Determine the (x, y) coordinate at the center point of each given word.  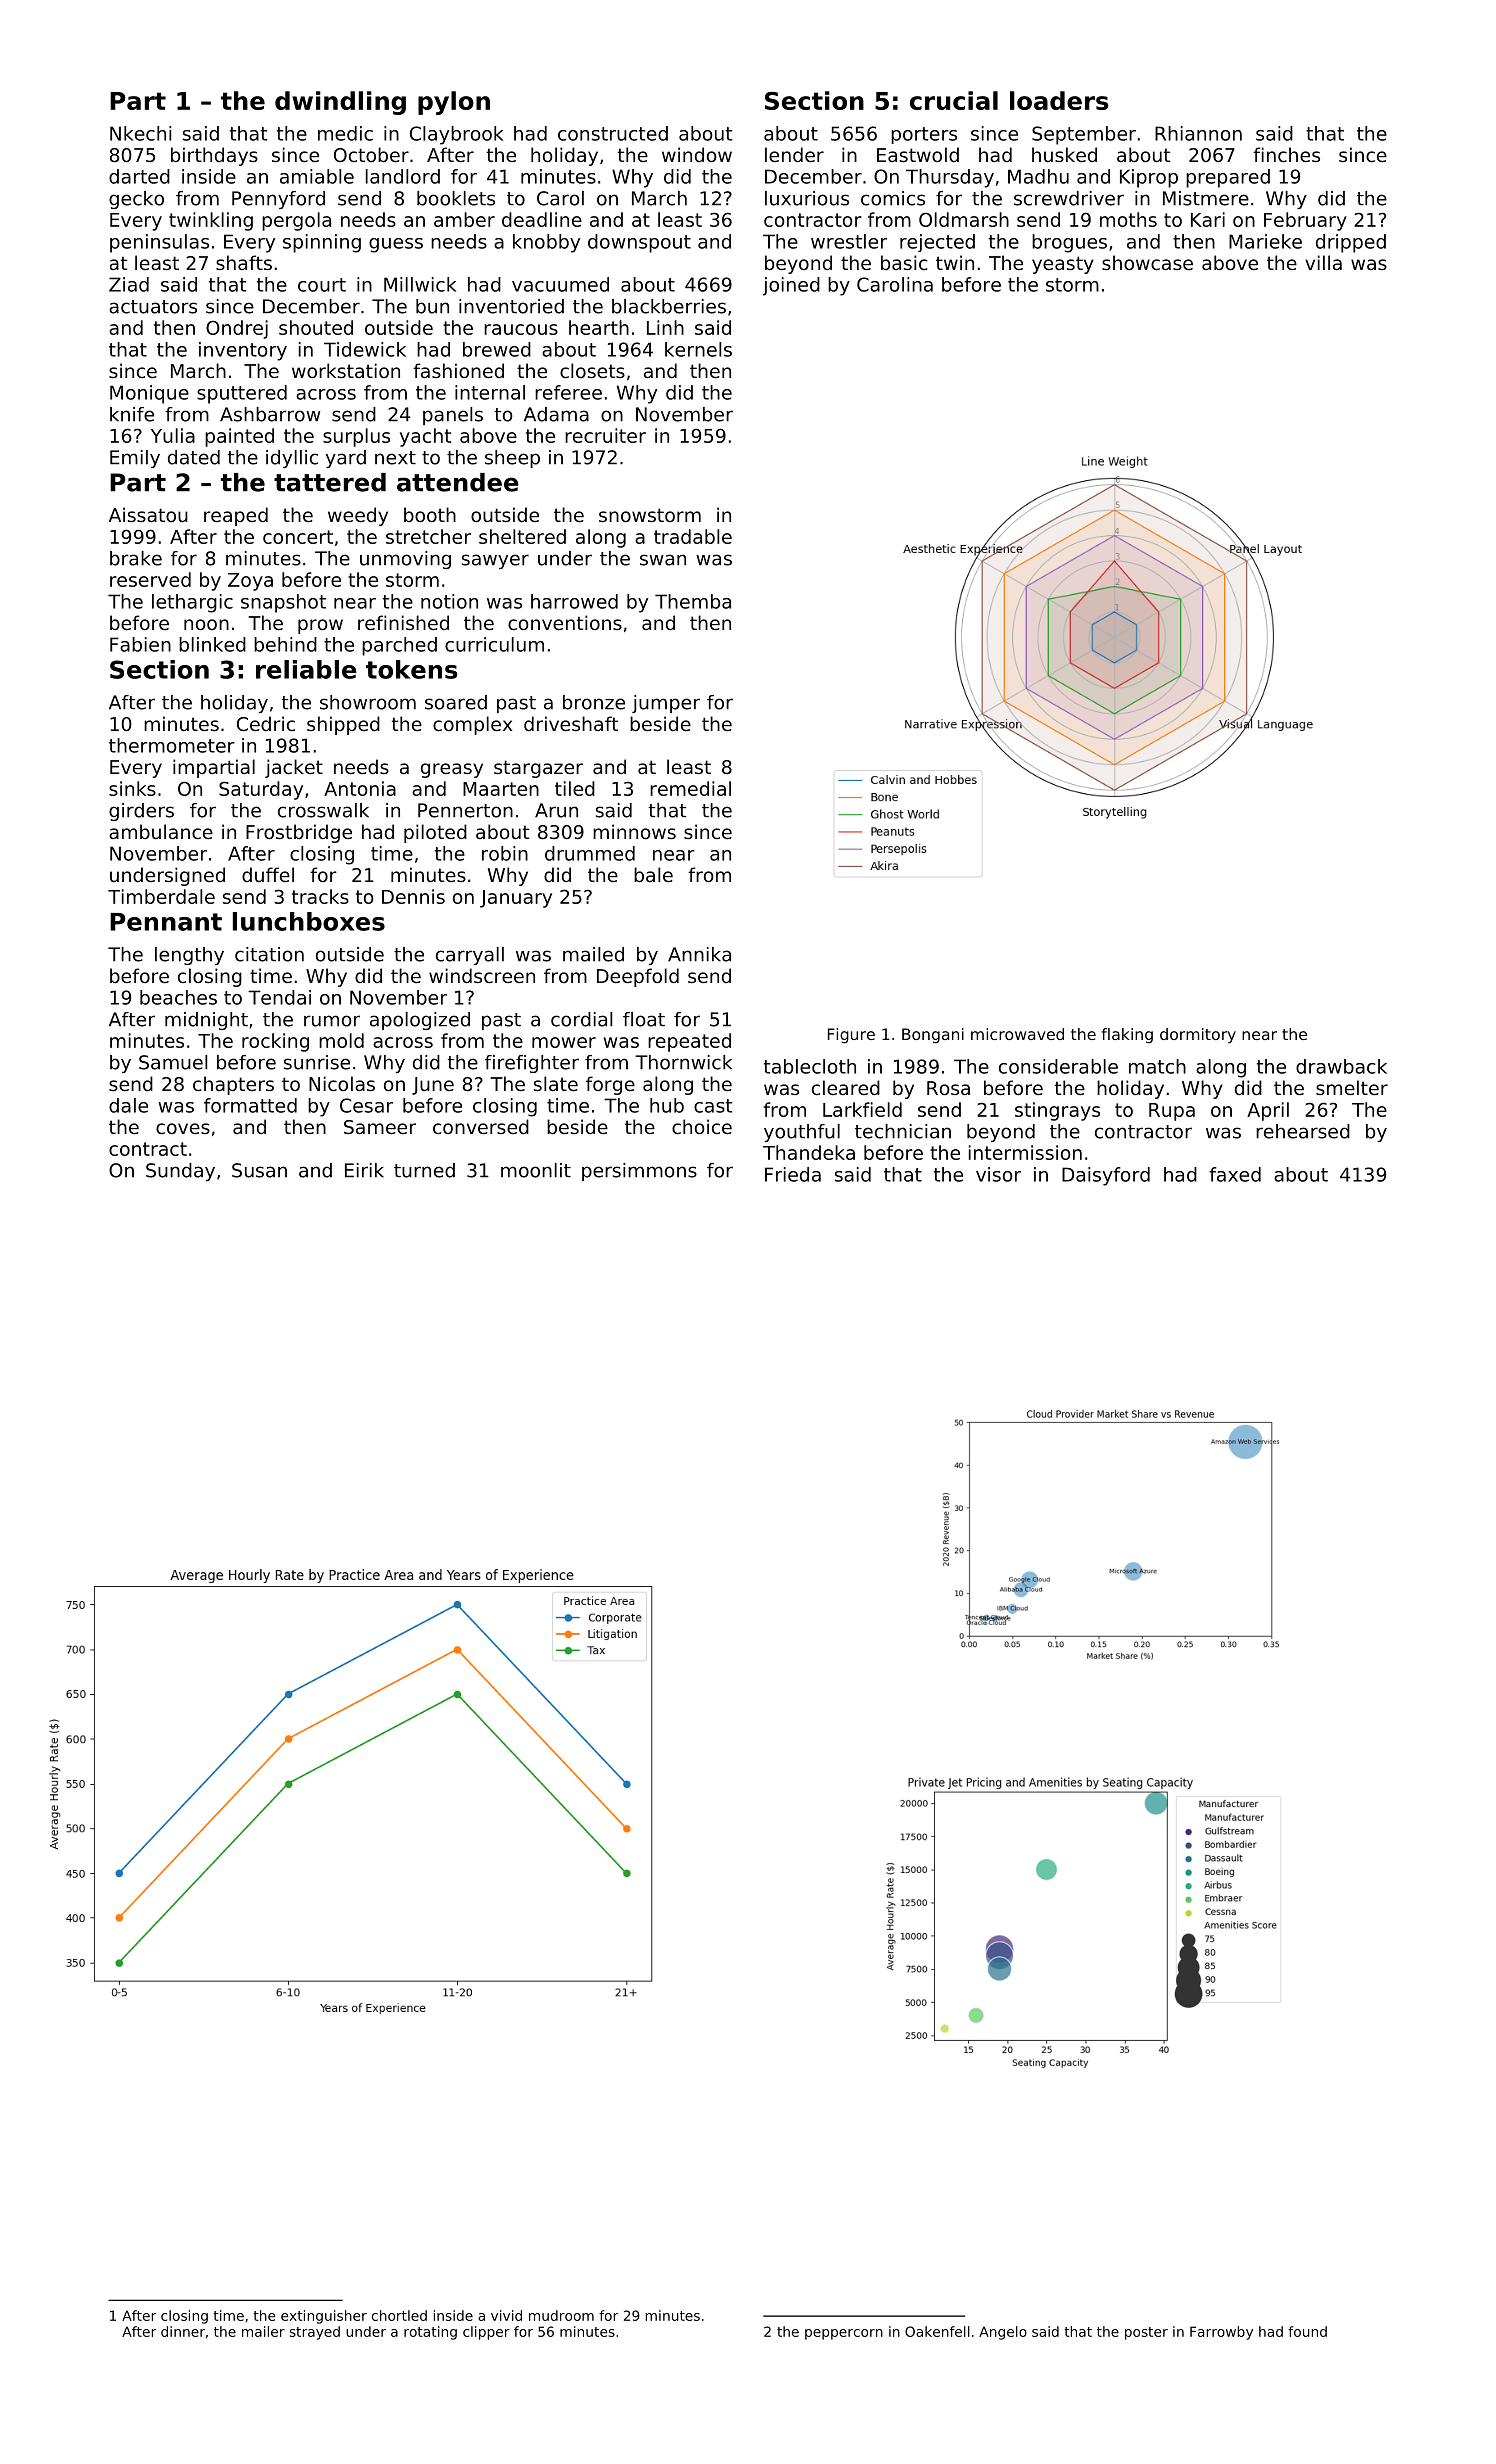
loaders (1059, 100)
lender (794, 154)
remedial (690, 788)
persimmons (639, 1172)
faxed (1235, 1174)
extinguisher (324, 2317)
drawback (1341, 1066)
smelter (1352, 1087)
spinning (322, 243)
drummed (590, 853)
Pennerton (465, 810)
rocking (275, 1042)
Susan (259, 1170)
